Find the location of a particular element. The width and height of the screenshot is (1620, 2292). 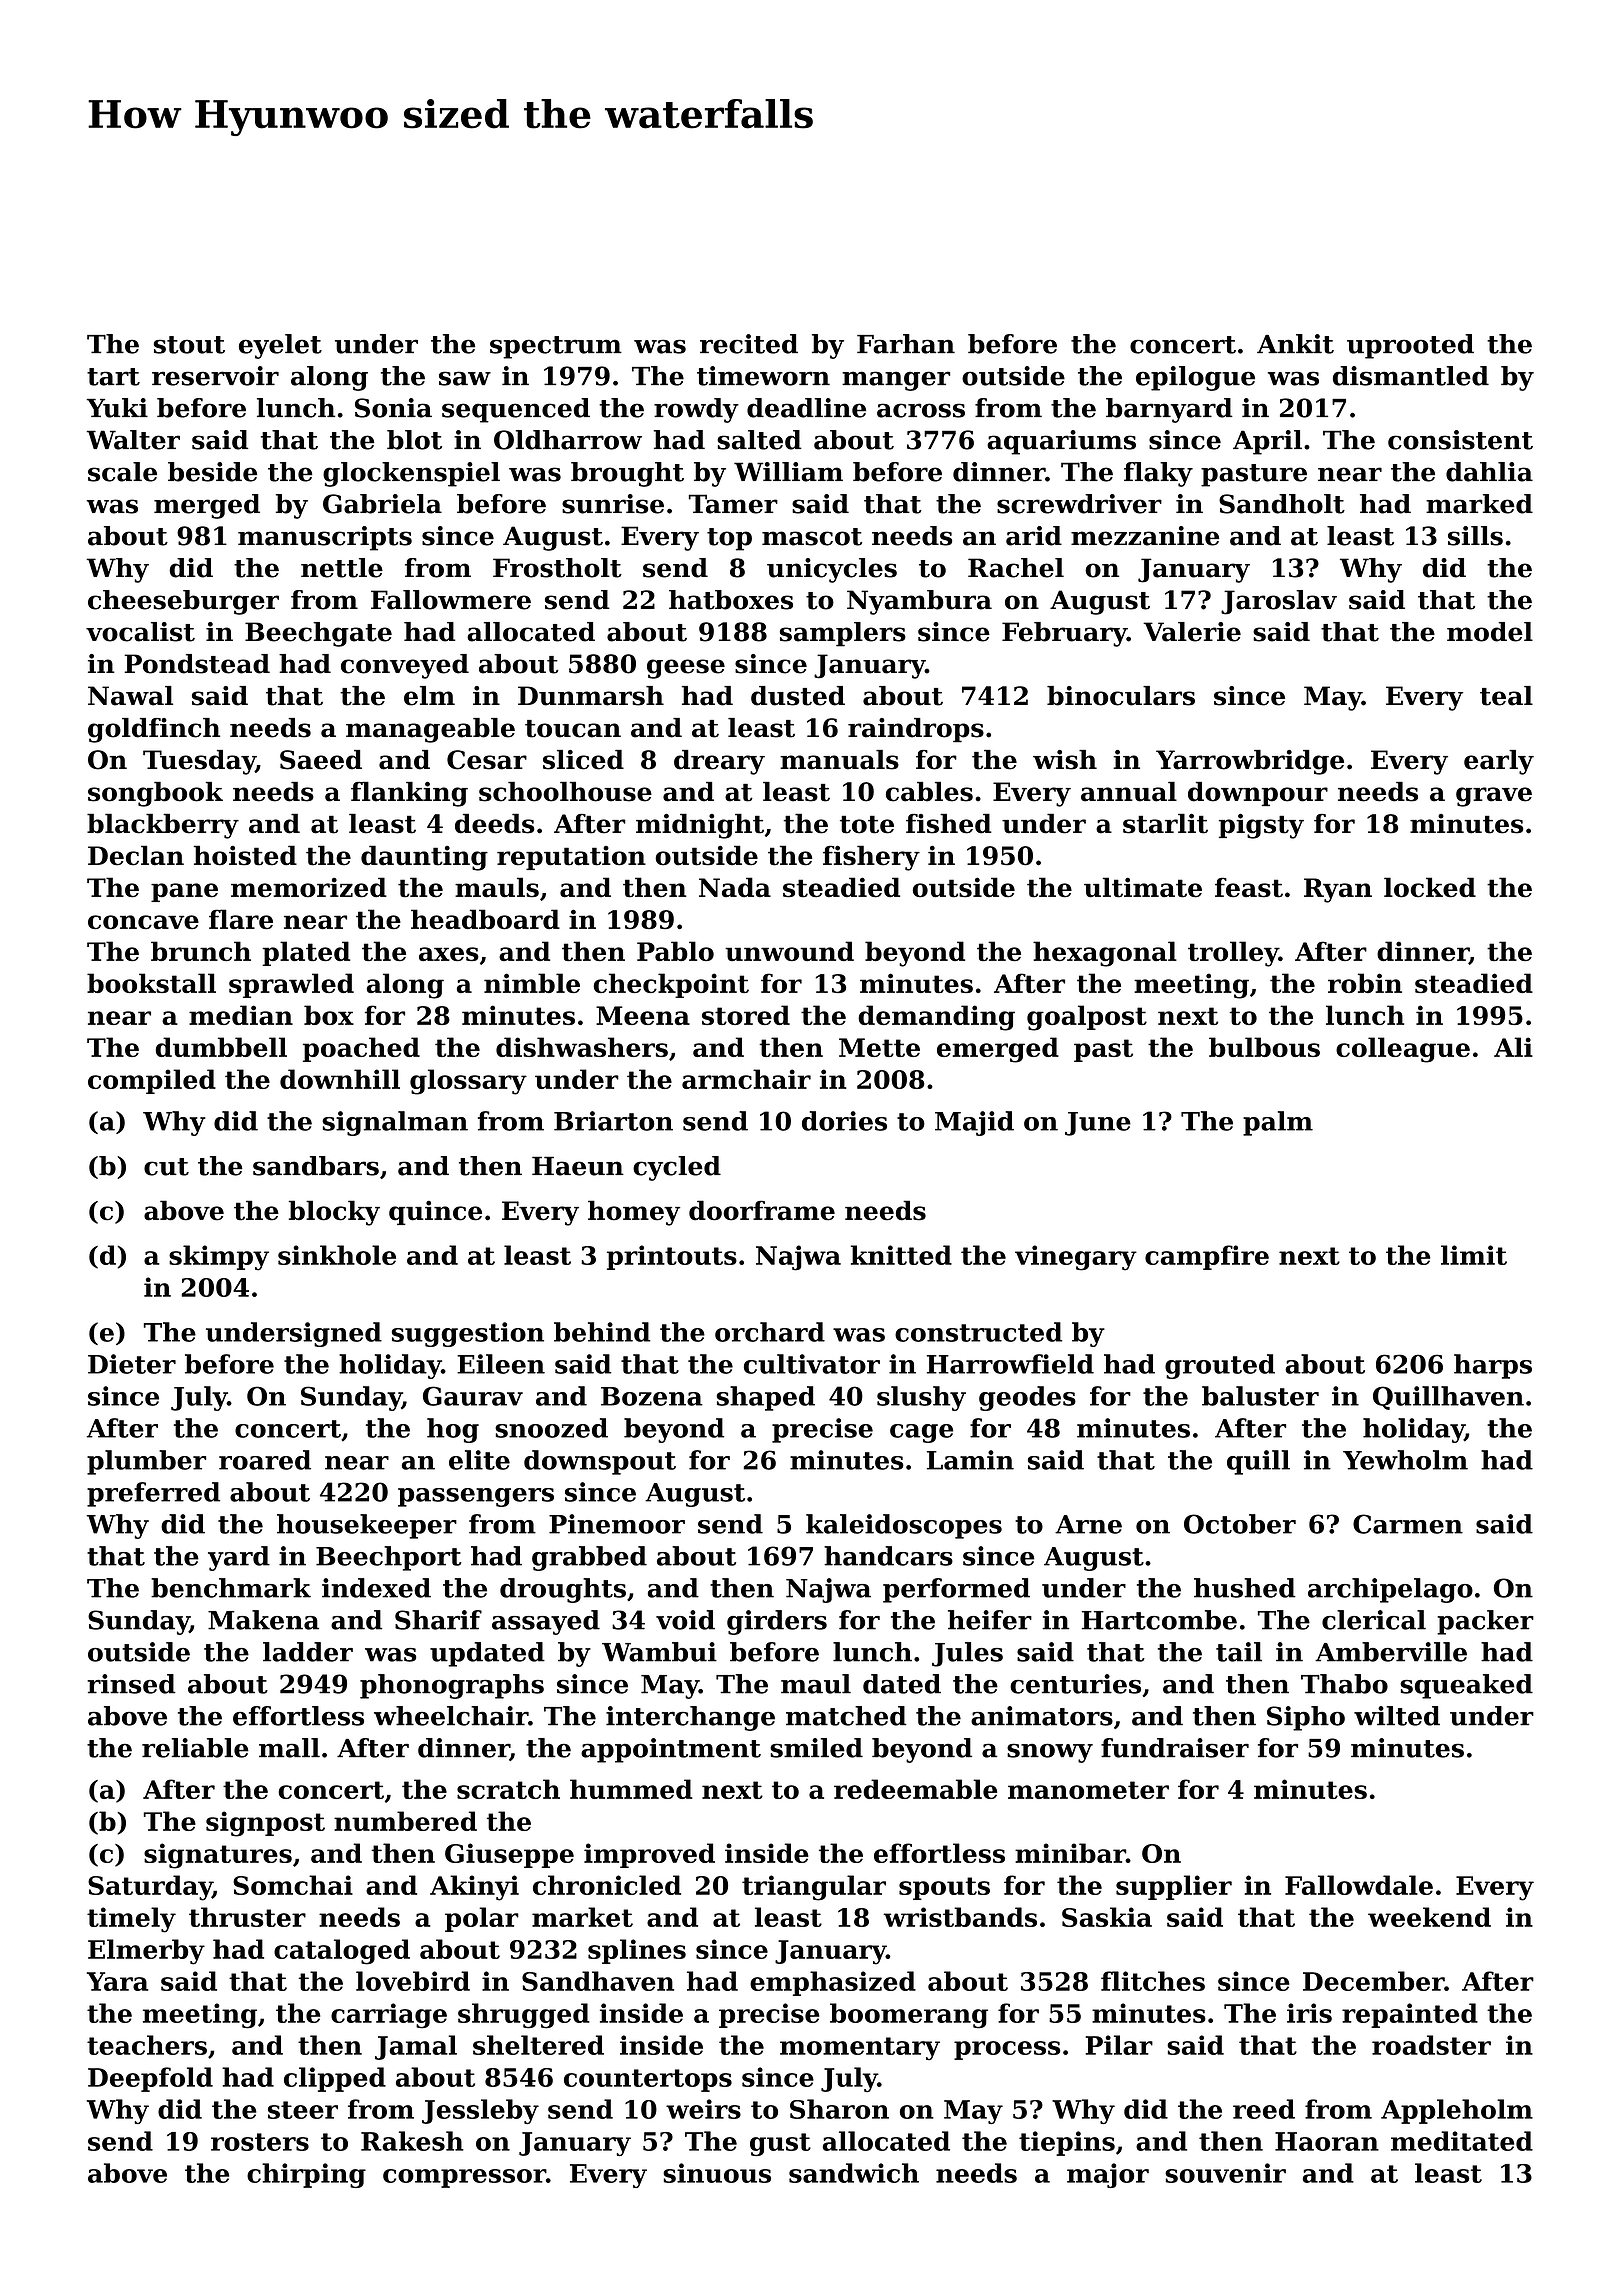

flitches is located at coordinates (1153, 1981).
